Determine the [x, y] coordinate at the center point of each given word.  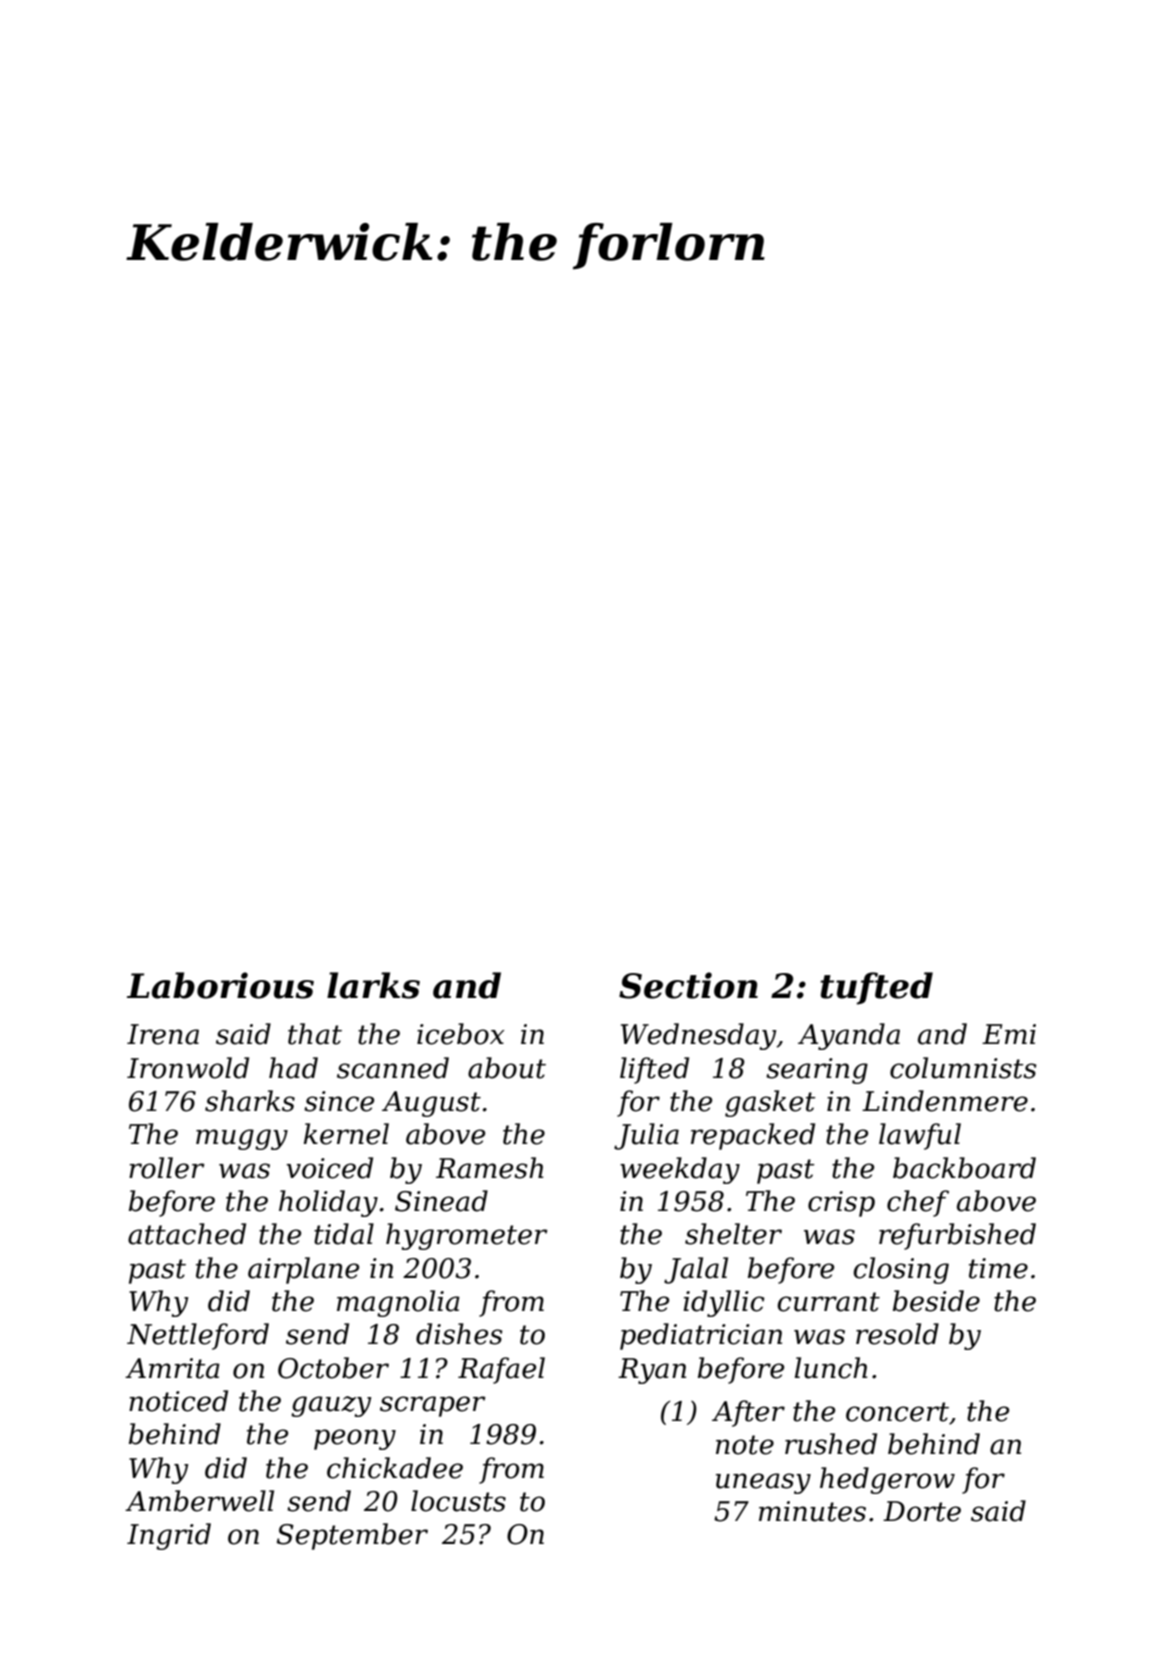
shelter [733, 1234]
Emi [1009, 1034]
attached [187, 1234]
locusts [458, 1501]
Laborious [220, 985]
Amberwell [199, 1501]
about [507, 1068]
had [293, 1068]
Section [688, 985]
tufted [876, 988]
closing [901, 1270]
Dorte [922, 1511]
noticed [178, 1401]
